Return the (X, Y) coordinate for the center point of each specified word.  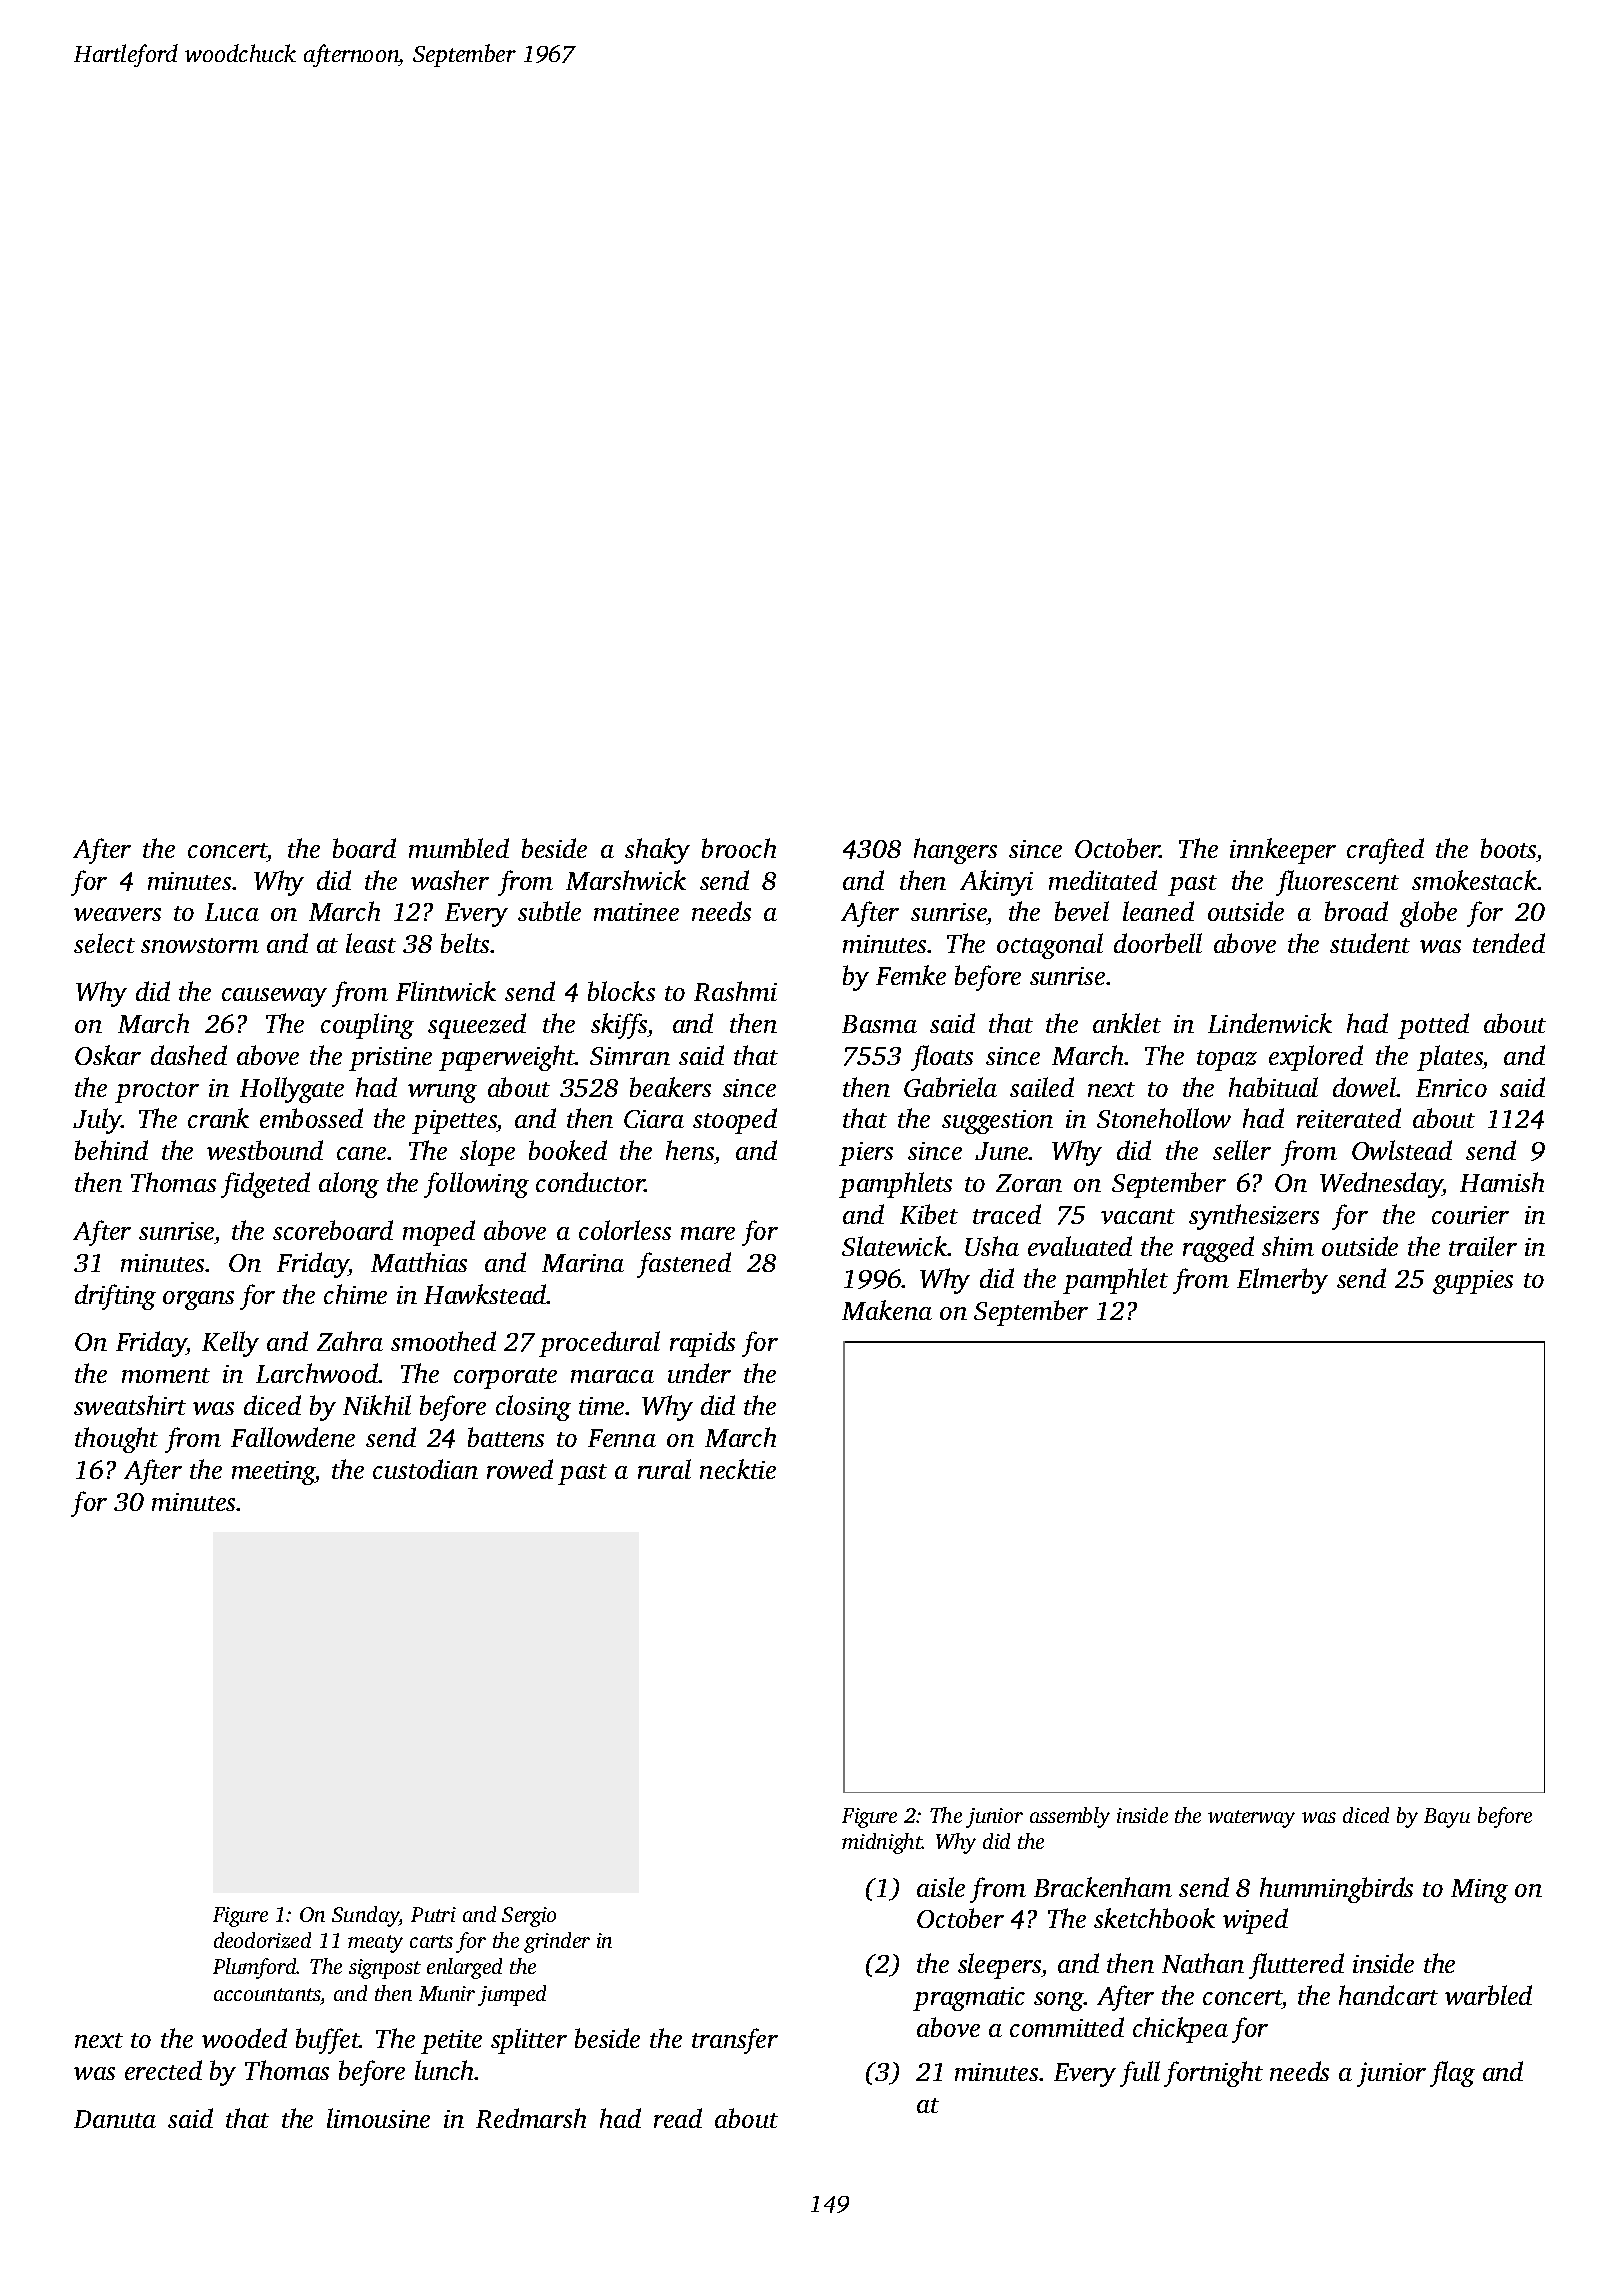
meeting (273, 1473)
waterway (1251, 1819)
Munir (447, 1993)
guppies (1473, 1282)
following (476, 1185)
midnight (882, 1843)
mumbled (459, 848)
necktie (738, 1469)
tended (1509, 943)
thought (116, 1440)
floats (942, 1058)
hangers (955, 851)
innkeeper (1283, 851)
